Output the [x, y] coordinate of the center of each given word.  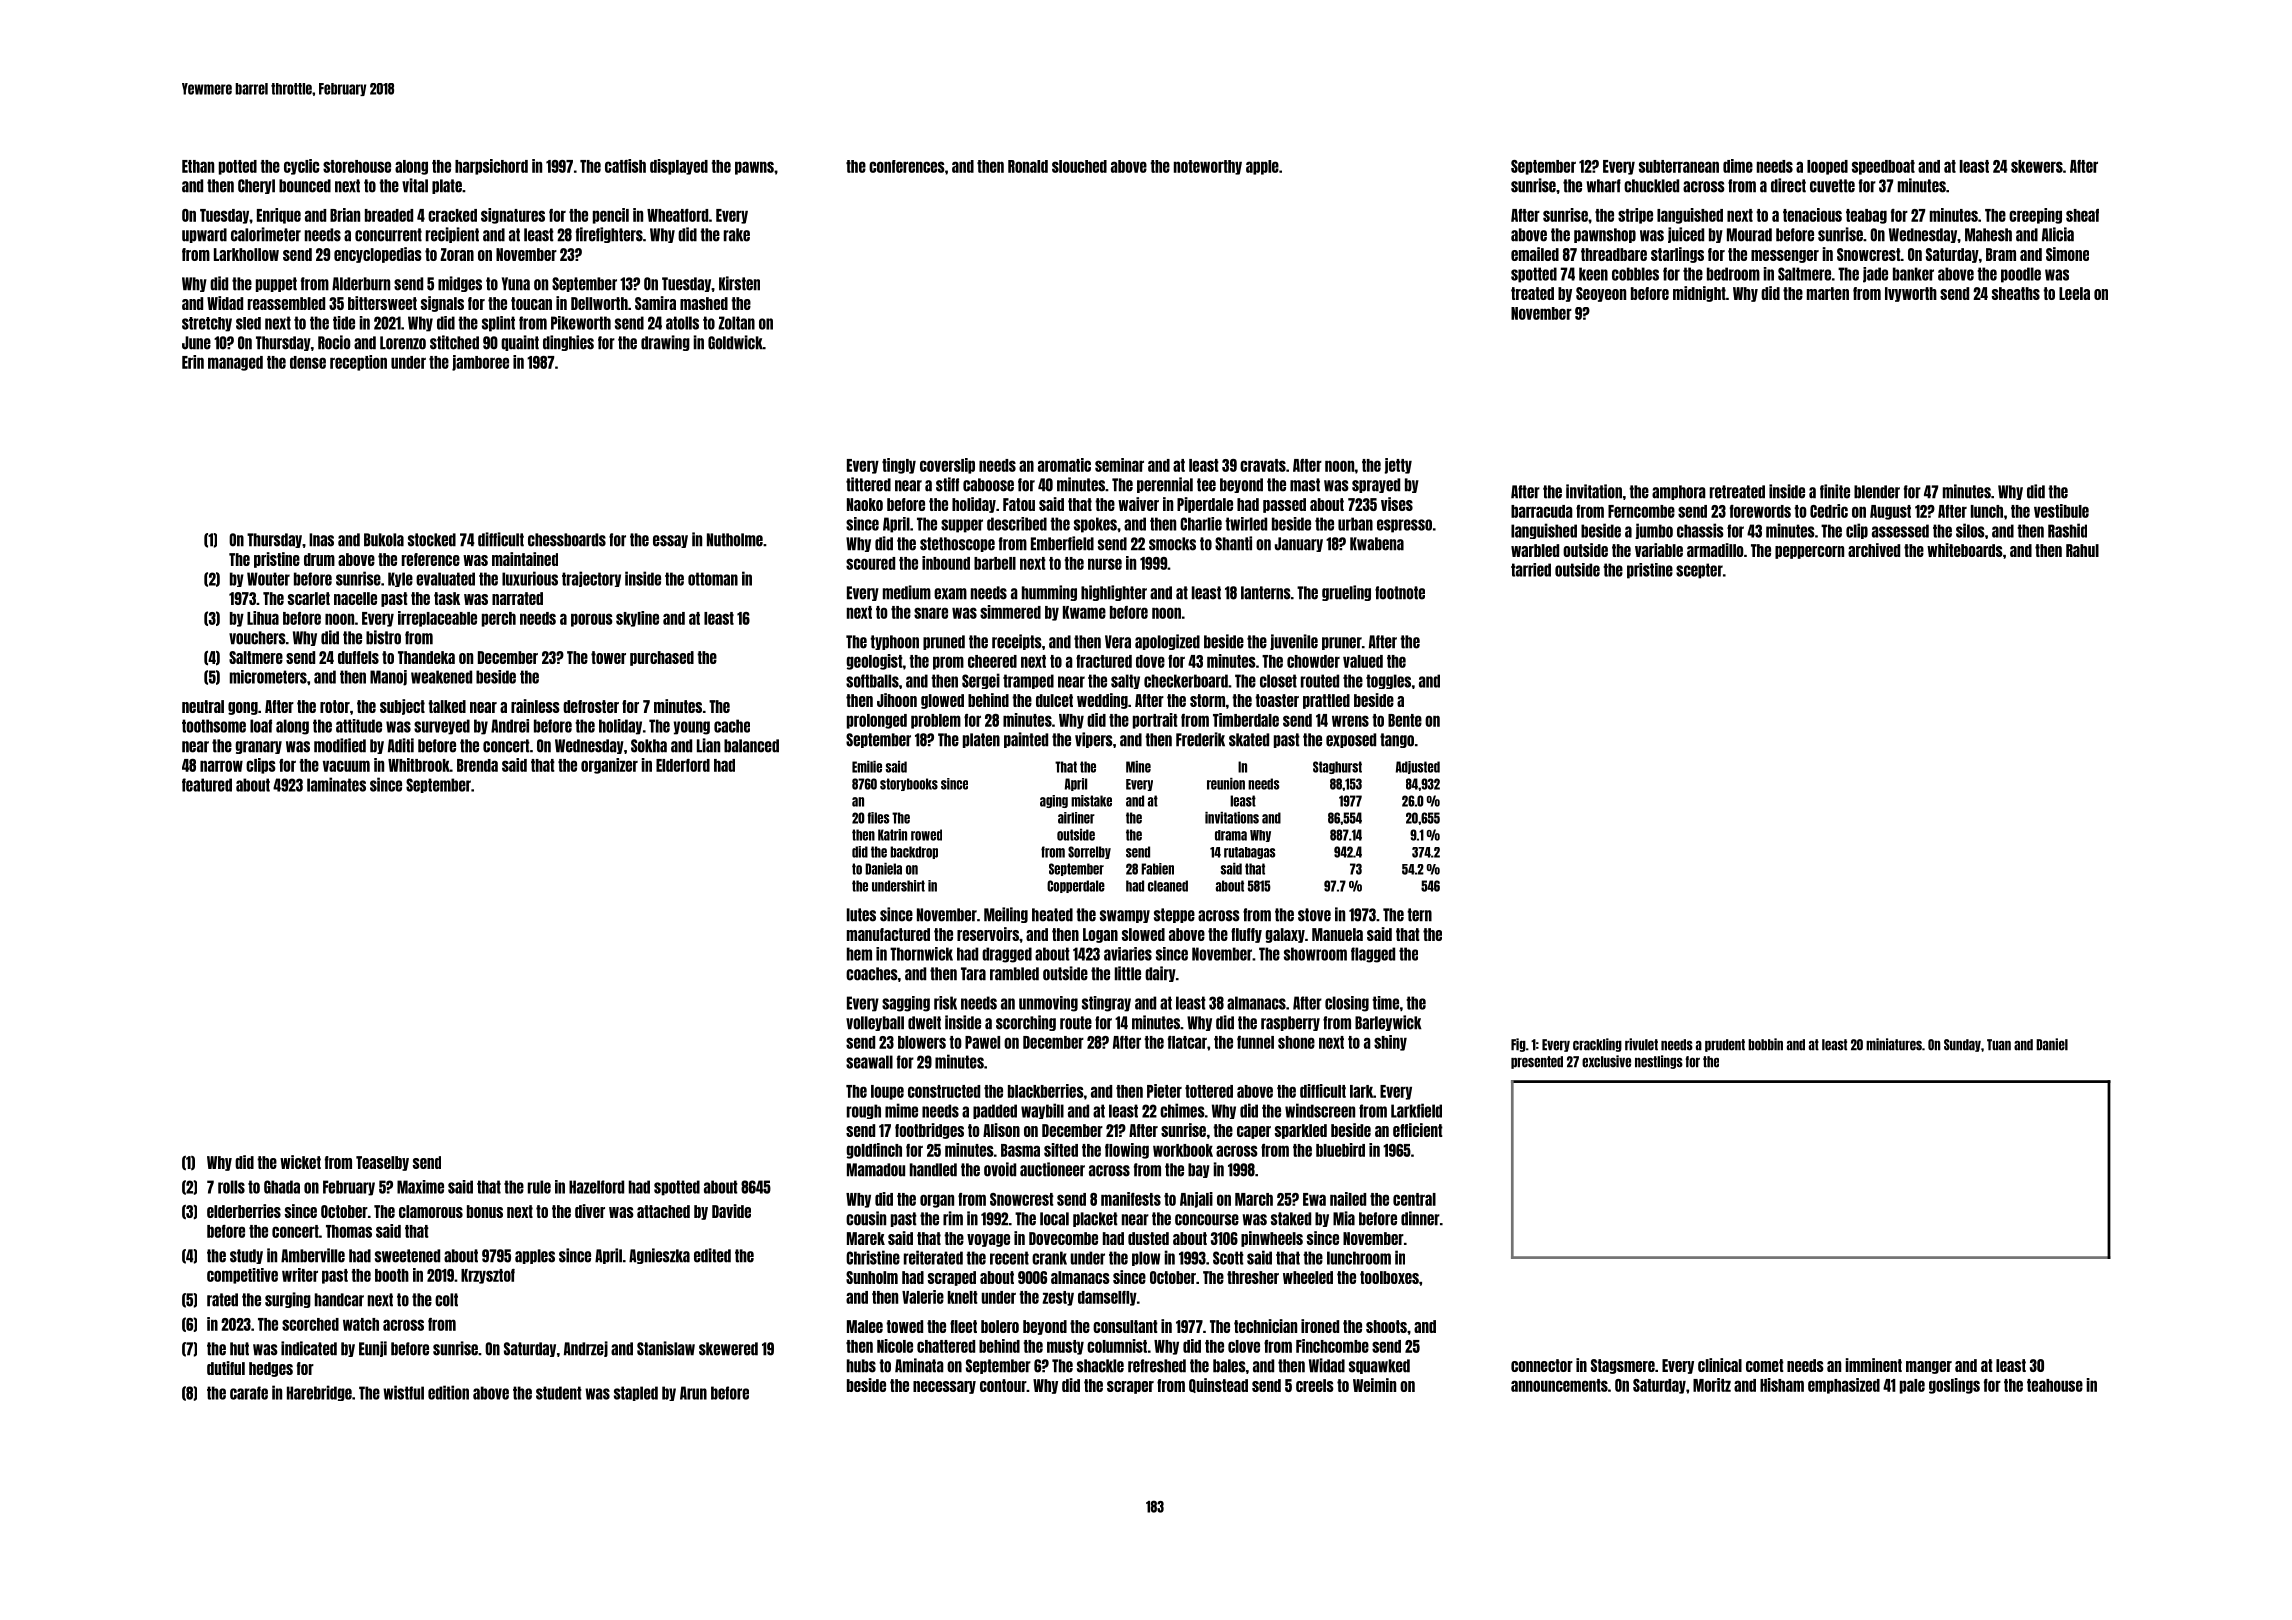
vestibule [2061, 511]
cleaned [1168, 886]
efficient [1418, 1130]
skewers [2037, 166]
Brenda [477, 765]
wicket [300, 1162]
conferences [907, 166]
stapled [636, 1393]
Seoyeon [1601, 294]
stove [1314, 915]
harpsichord [491, 167]
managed [235, 363]
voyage [988, 1240]
